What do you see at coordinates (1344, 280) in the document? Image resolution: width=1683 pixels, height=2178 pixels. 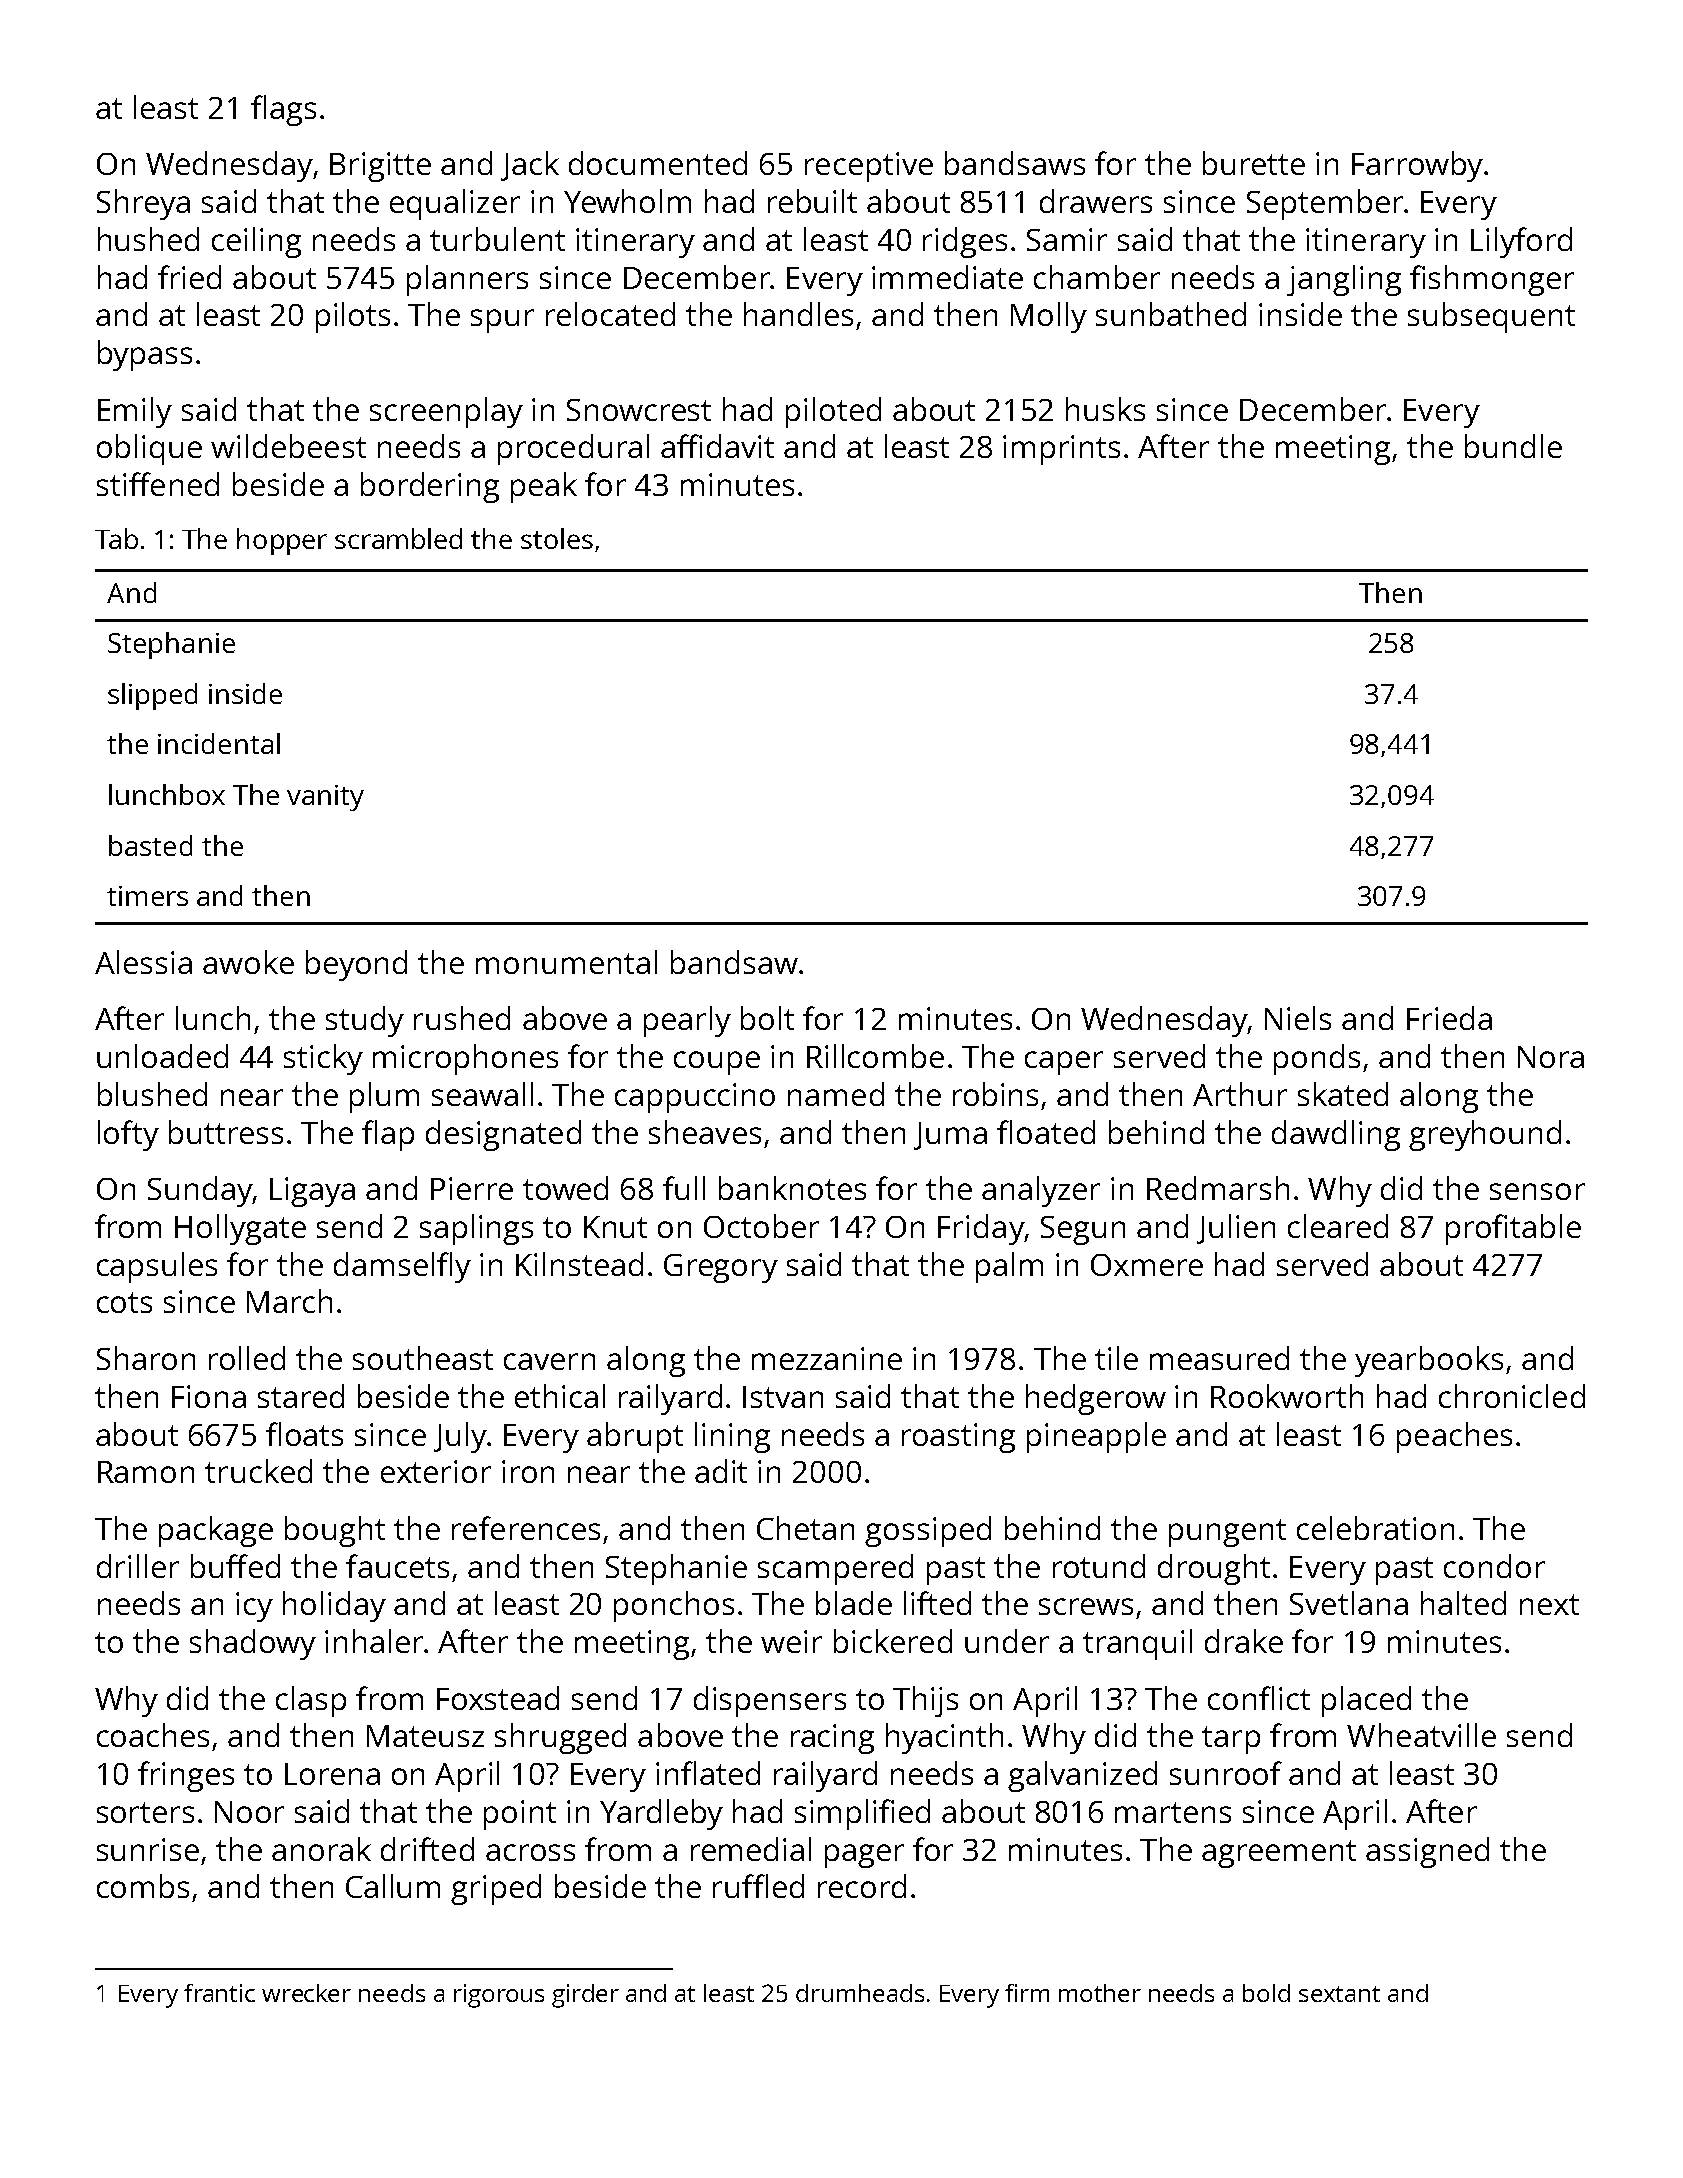 I see `jangling` at bounding box center [1344, 280].
